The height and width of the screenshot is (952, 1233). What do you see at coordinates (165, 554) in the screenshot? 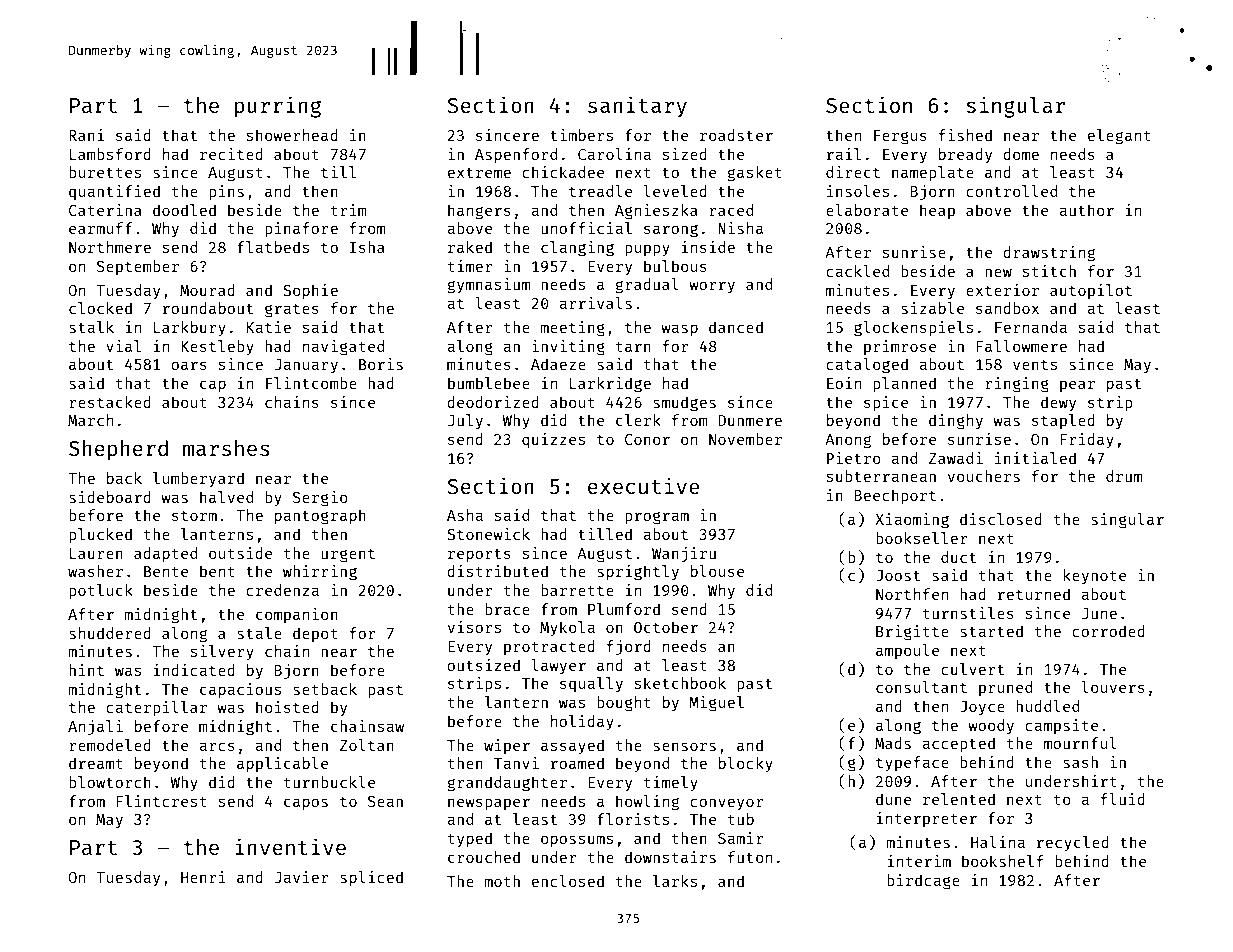
I see `adapted` at bounding box center [165, 554].
